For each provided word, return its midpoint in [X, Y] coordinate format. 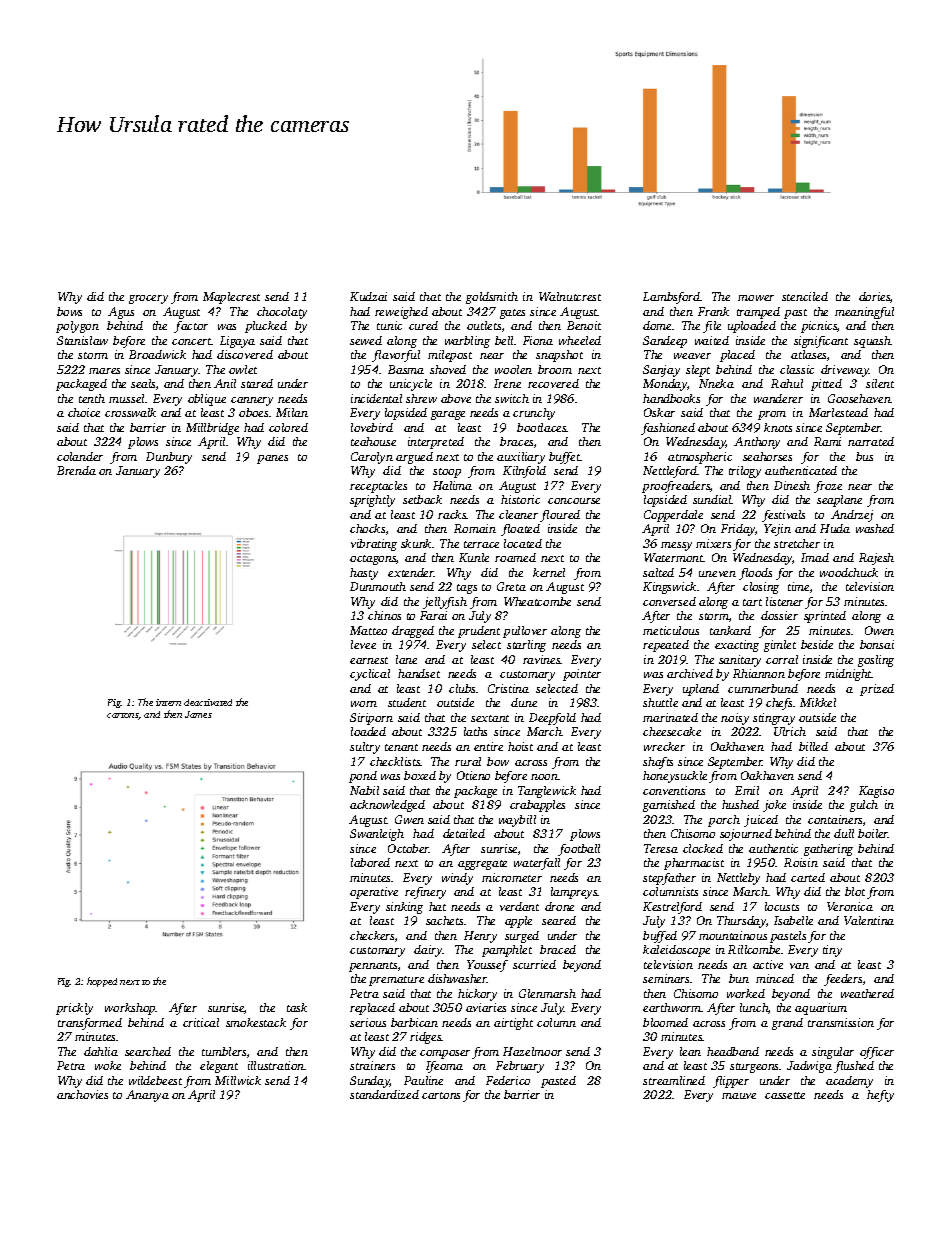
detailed [464, 833]
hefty [880, 1096]
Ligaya [237, 342]
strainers [372, 1065]
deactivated [208, 702]
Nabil [364, 790]
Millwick [238, 1080]
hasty [364, 574]
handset [419, 673]
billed [813, 746]
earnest [369, 660]
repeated [666, 646]
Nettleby [738, 879]
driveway [845, 371]
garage [448, 415]
